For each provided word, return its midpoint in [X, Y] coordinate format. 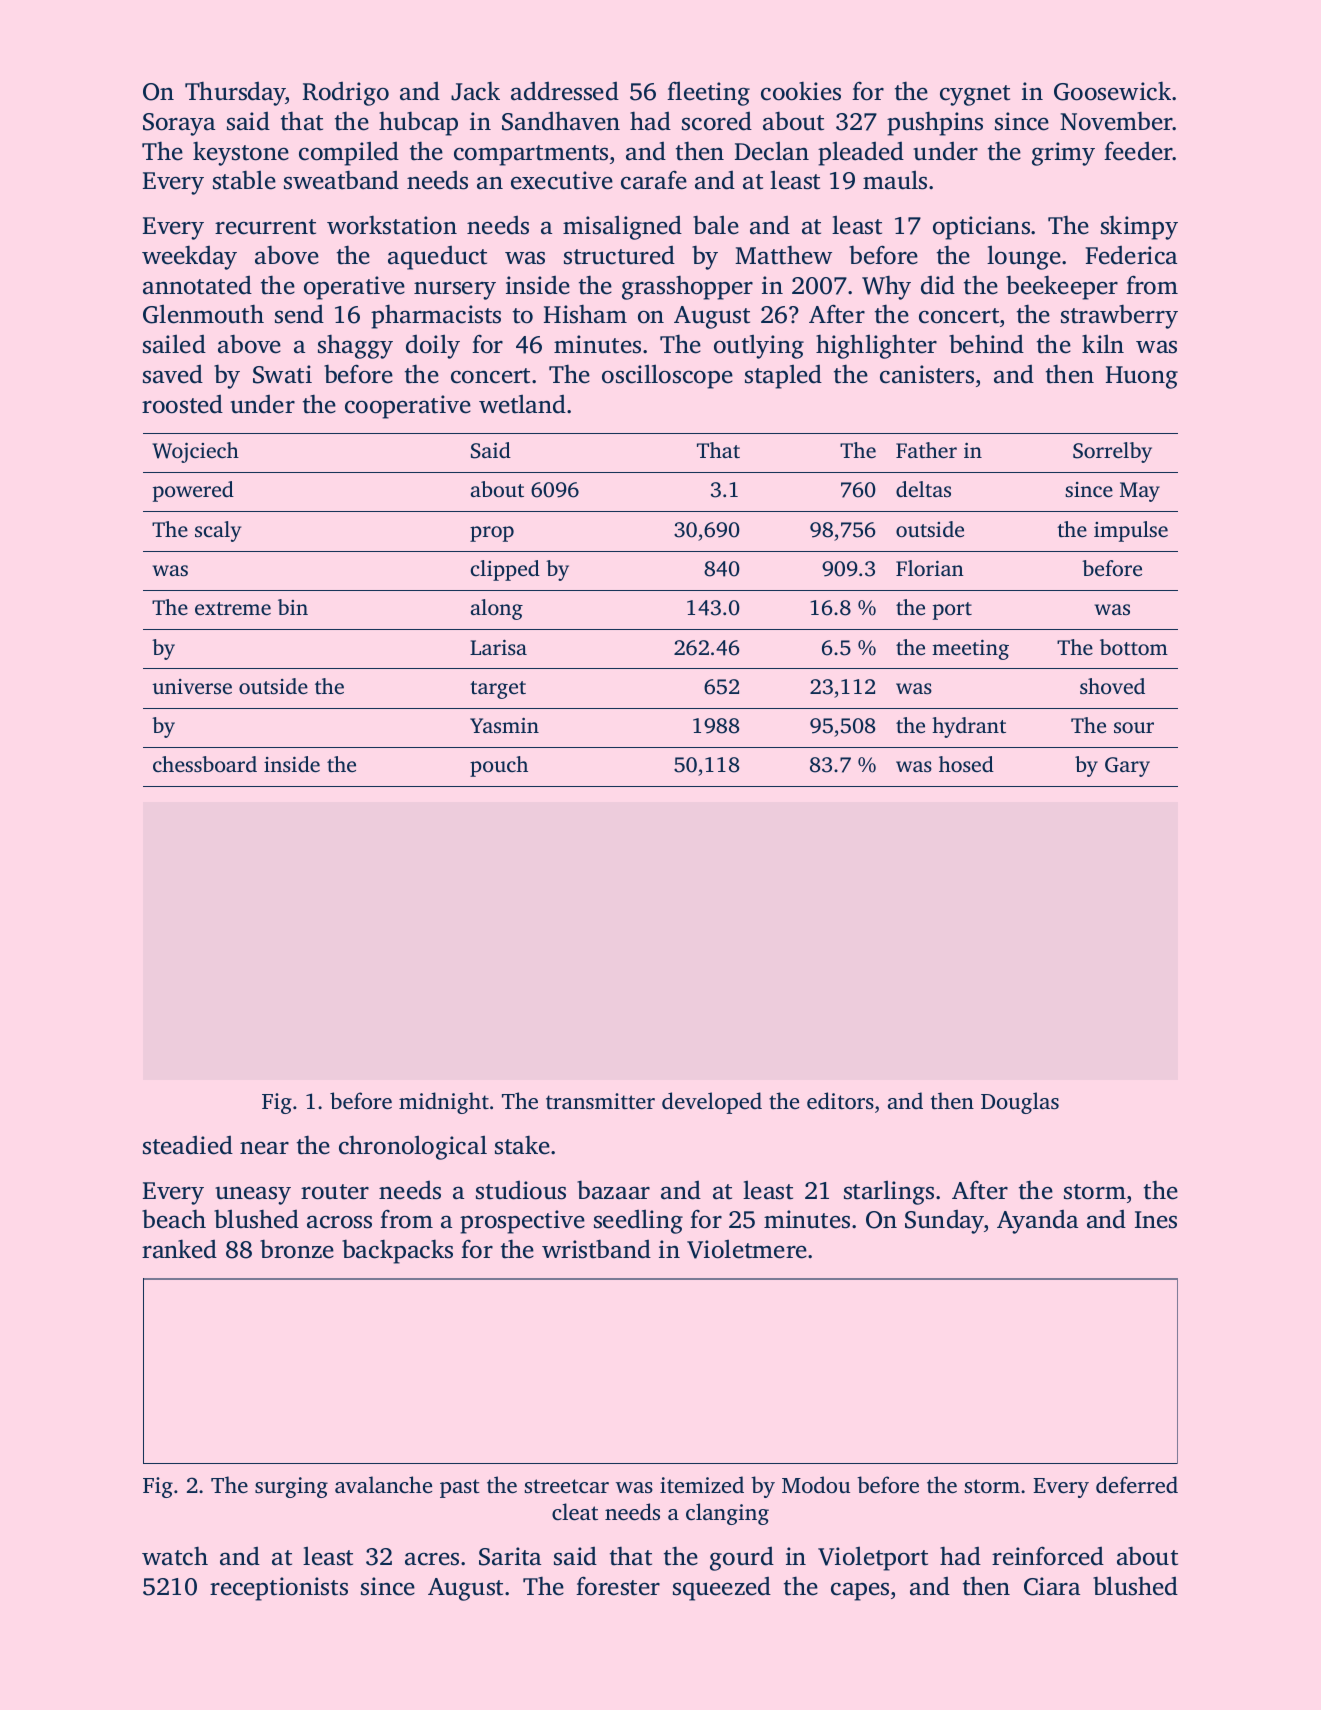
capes [860, 1591]
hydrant [969, 727]
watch [175, 1556]
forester [618, 1586]
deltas [923, 489]
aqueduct [437, 258]
